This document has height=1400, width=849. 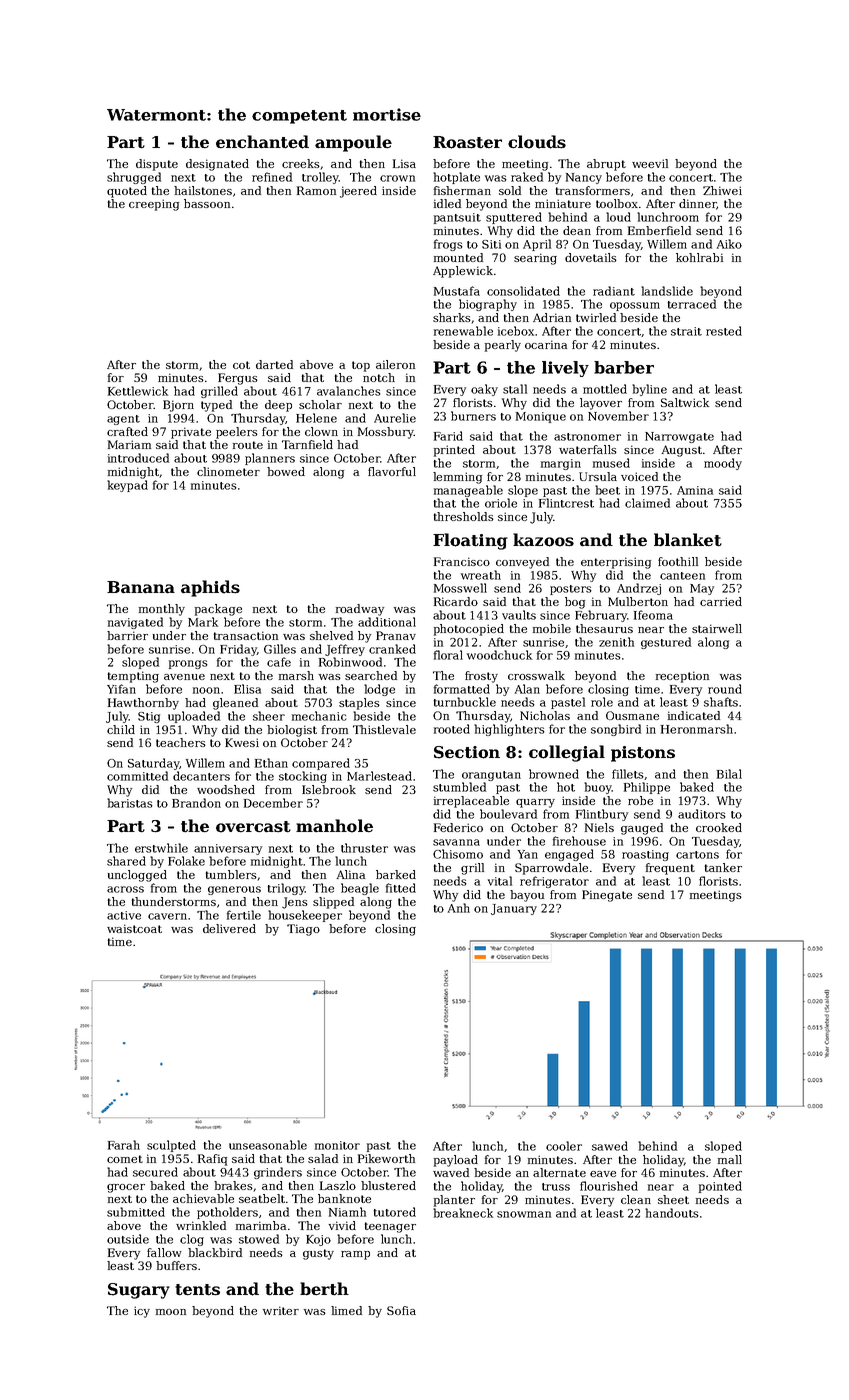 I want to click on baristas, so click(x=130, y=803).
